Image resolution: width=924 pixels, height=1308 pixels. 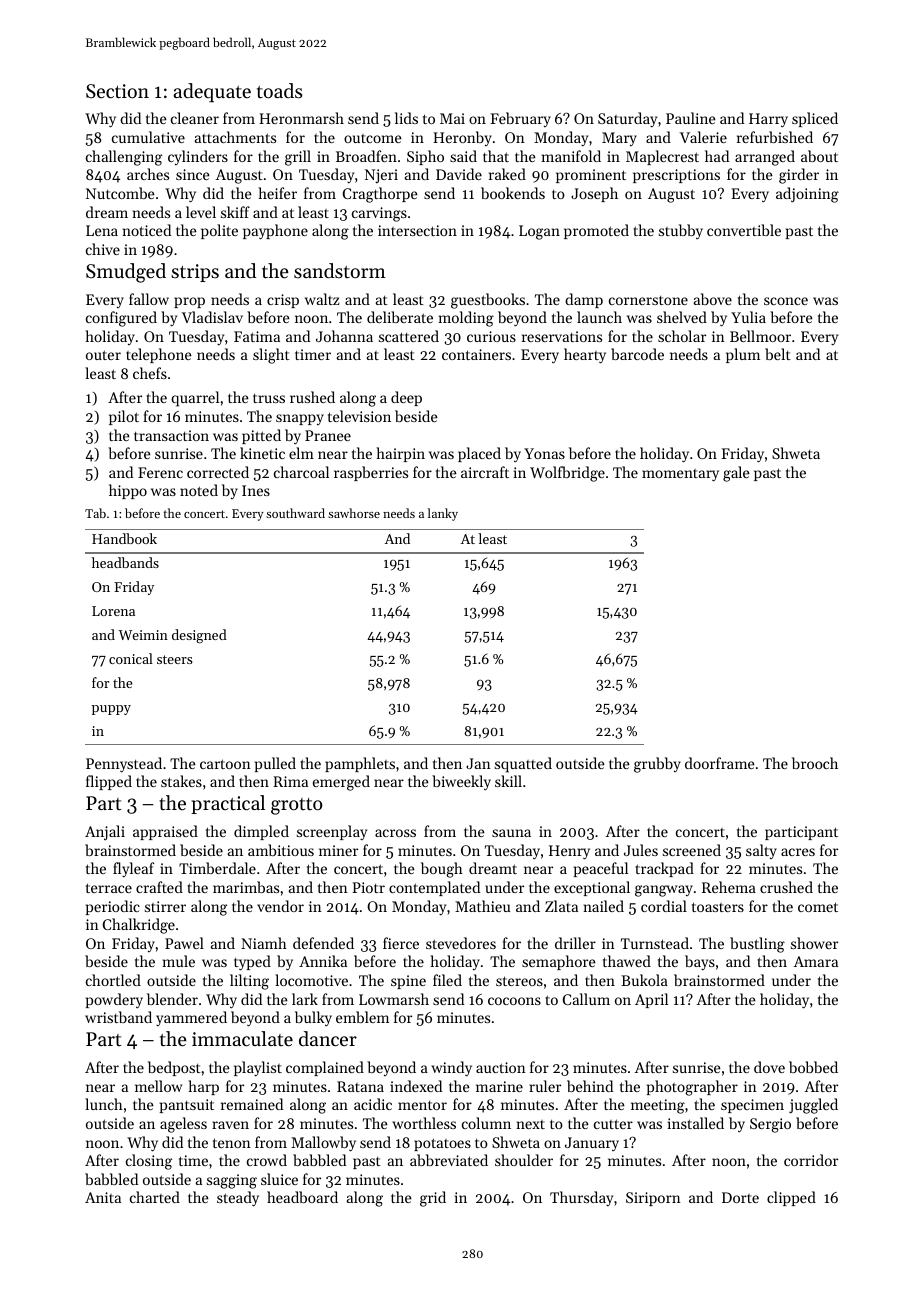 What do you see at coordinates (105, 832) in the screenshot?
I see `Anjali` at bounding box center [105, 832].
